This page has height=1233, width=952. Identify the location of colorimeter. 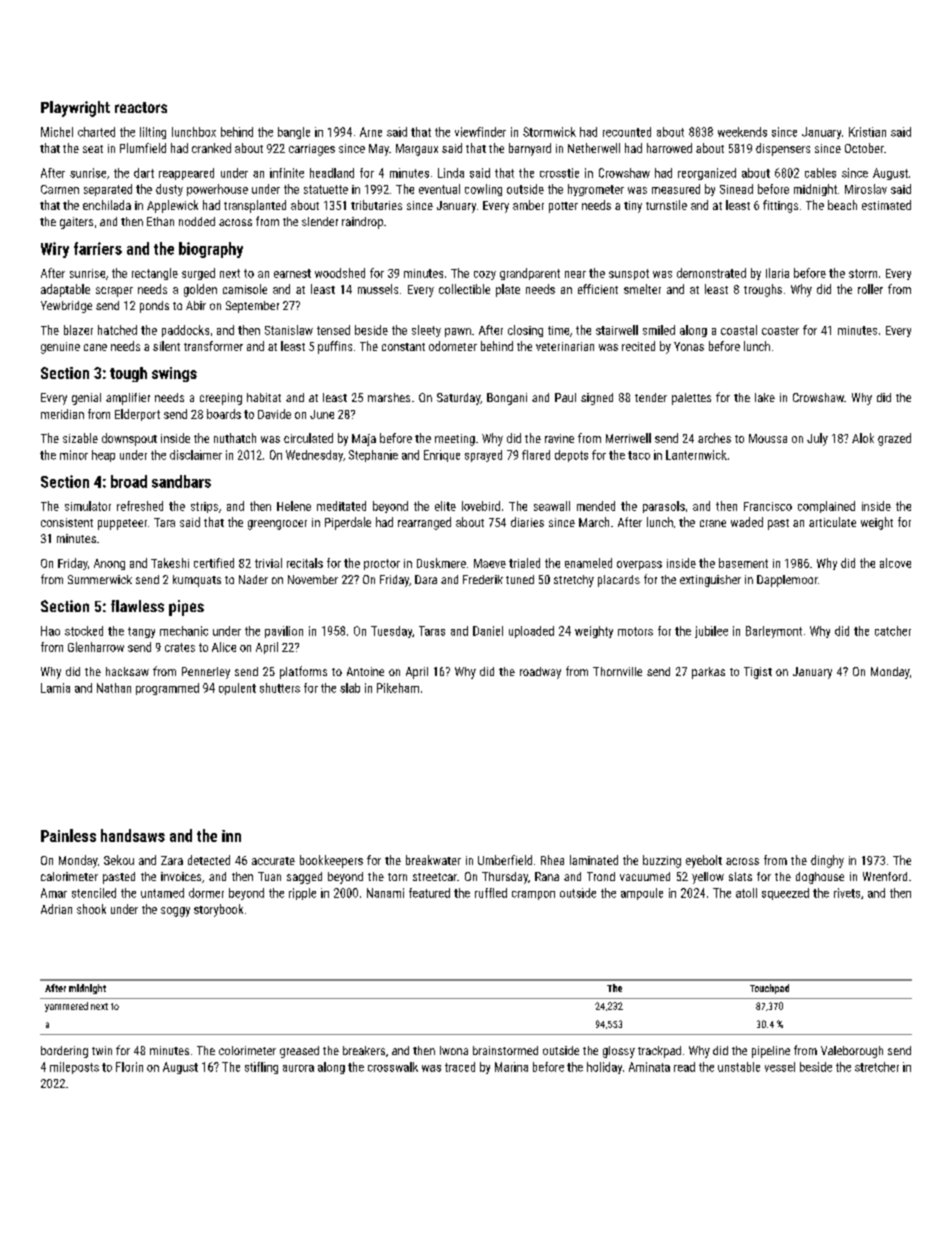
(247, 1050).
